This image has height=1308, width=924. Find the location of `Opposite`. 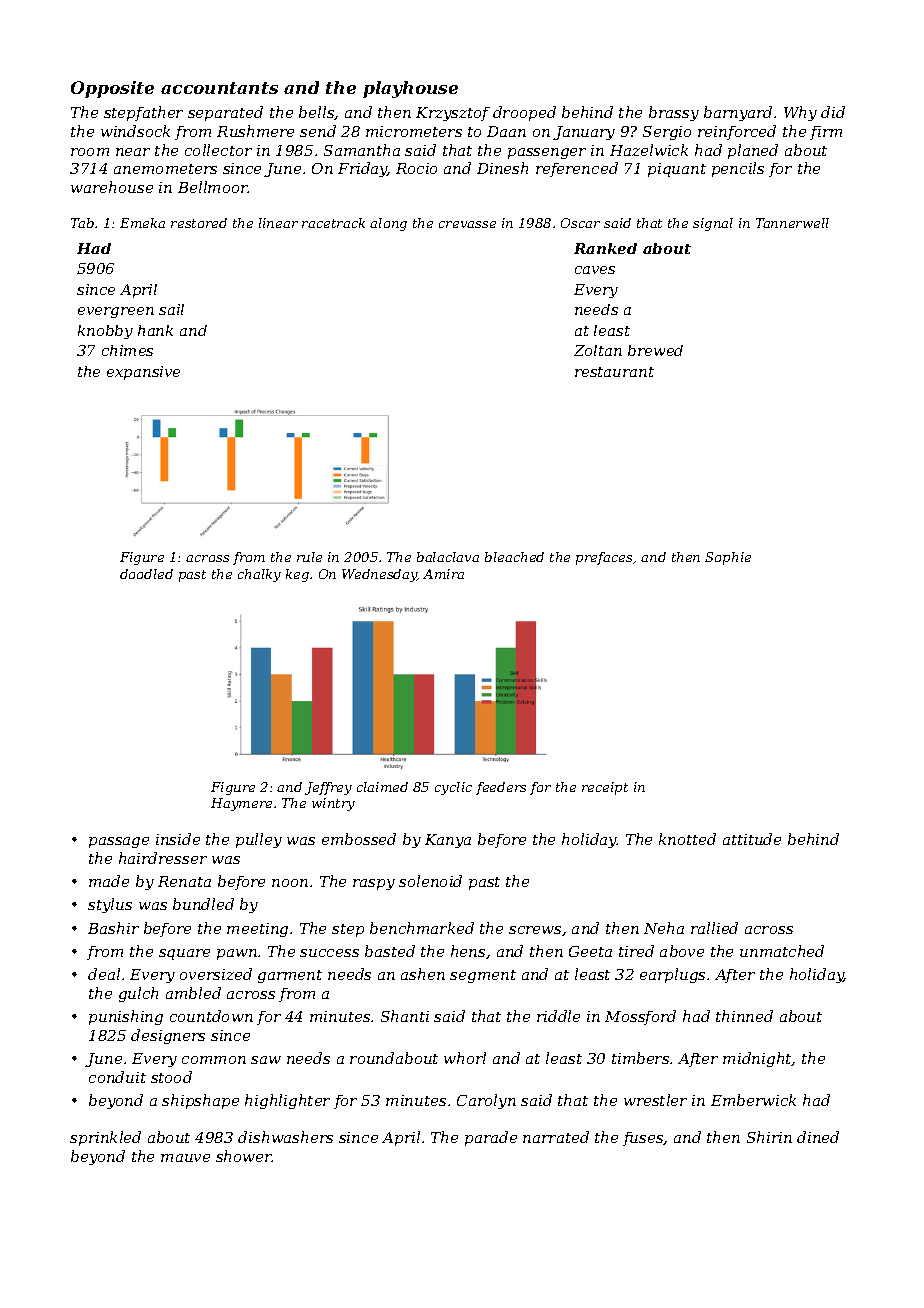

Opposite is located at coordinates (112, 89).
